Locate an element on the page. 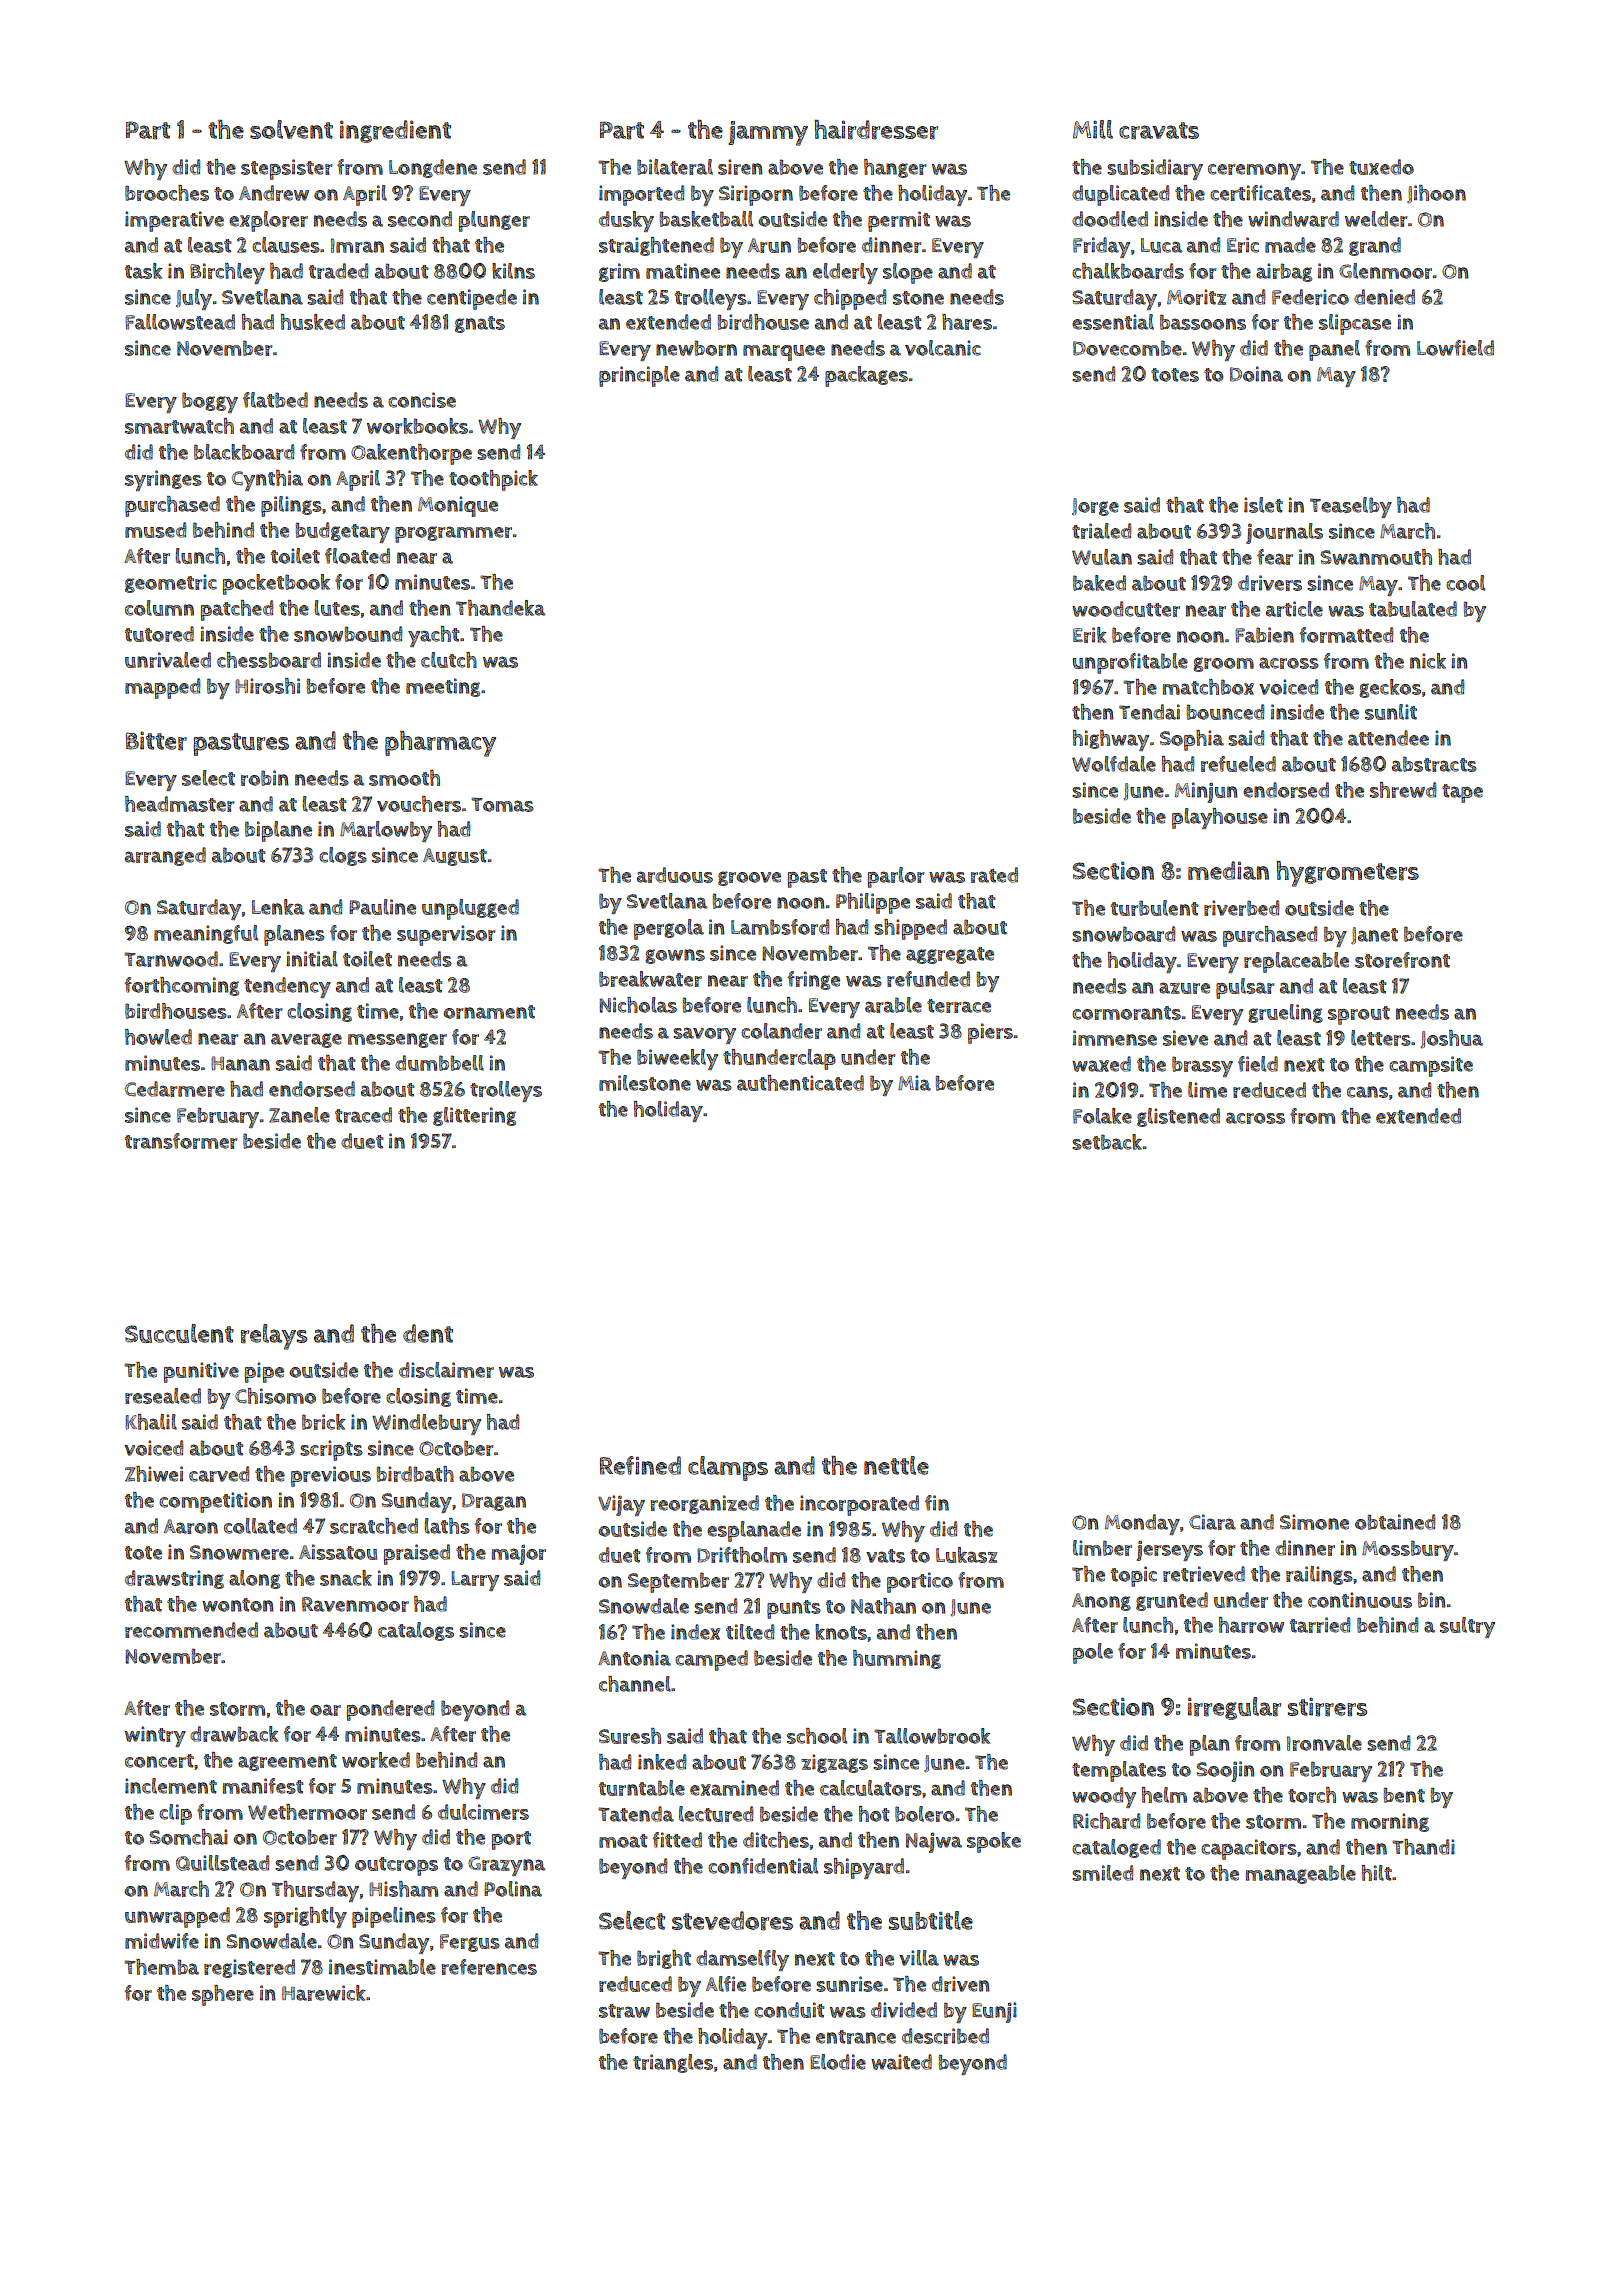  stirrers is located at coordinates (1327, 1707).
